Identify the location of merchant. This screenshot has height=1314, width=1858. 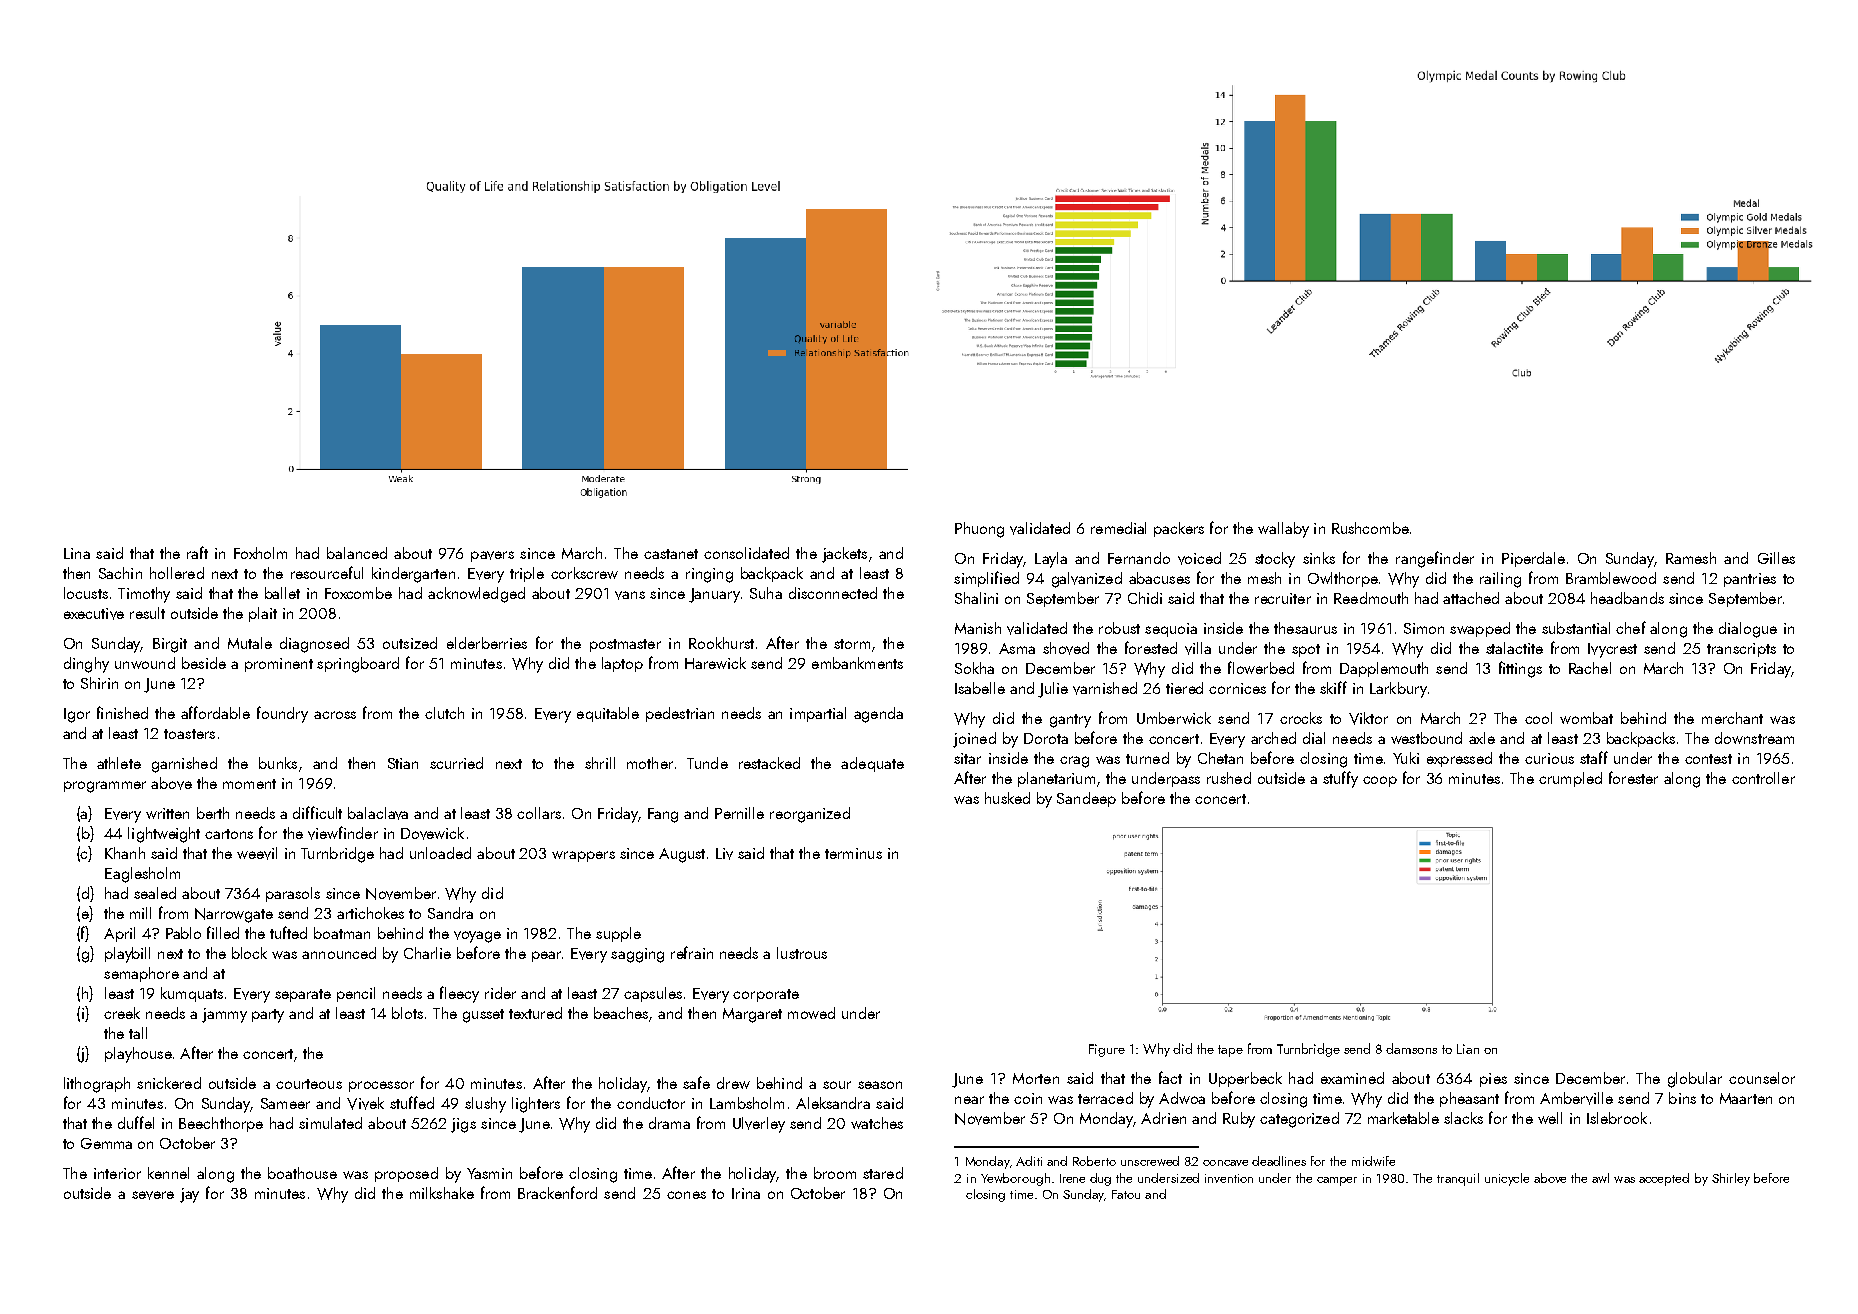
(1732, 718).
